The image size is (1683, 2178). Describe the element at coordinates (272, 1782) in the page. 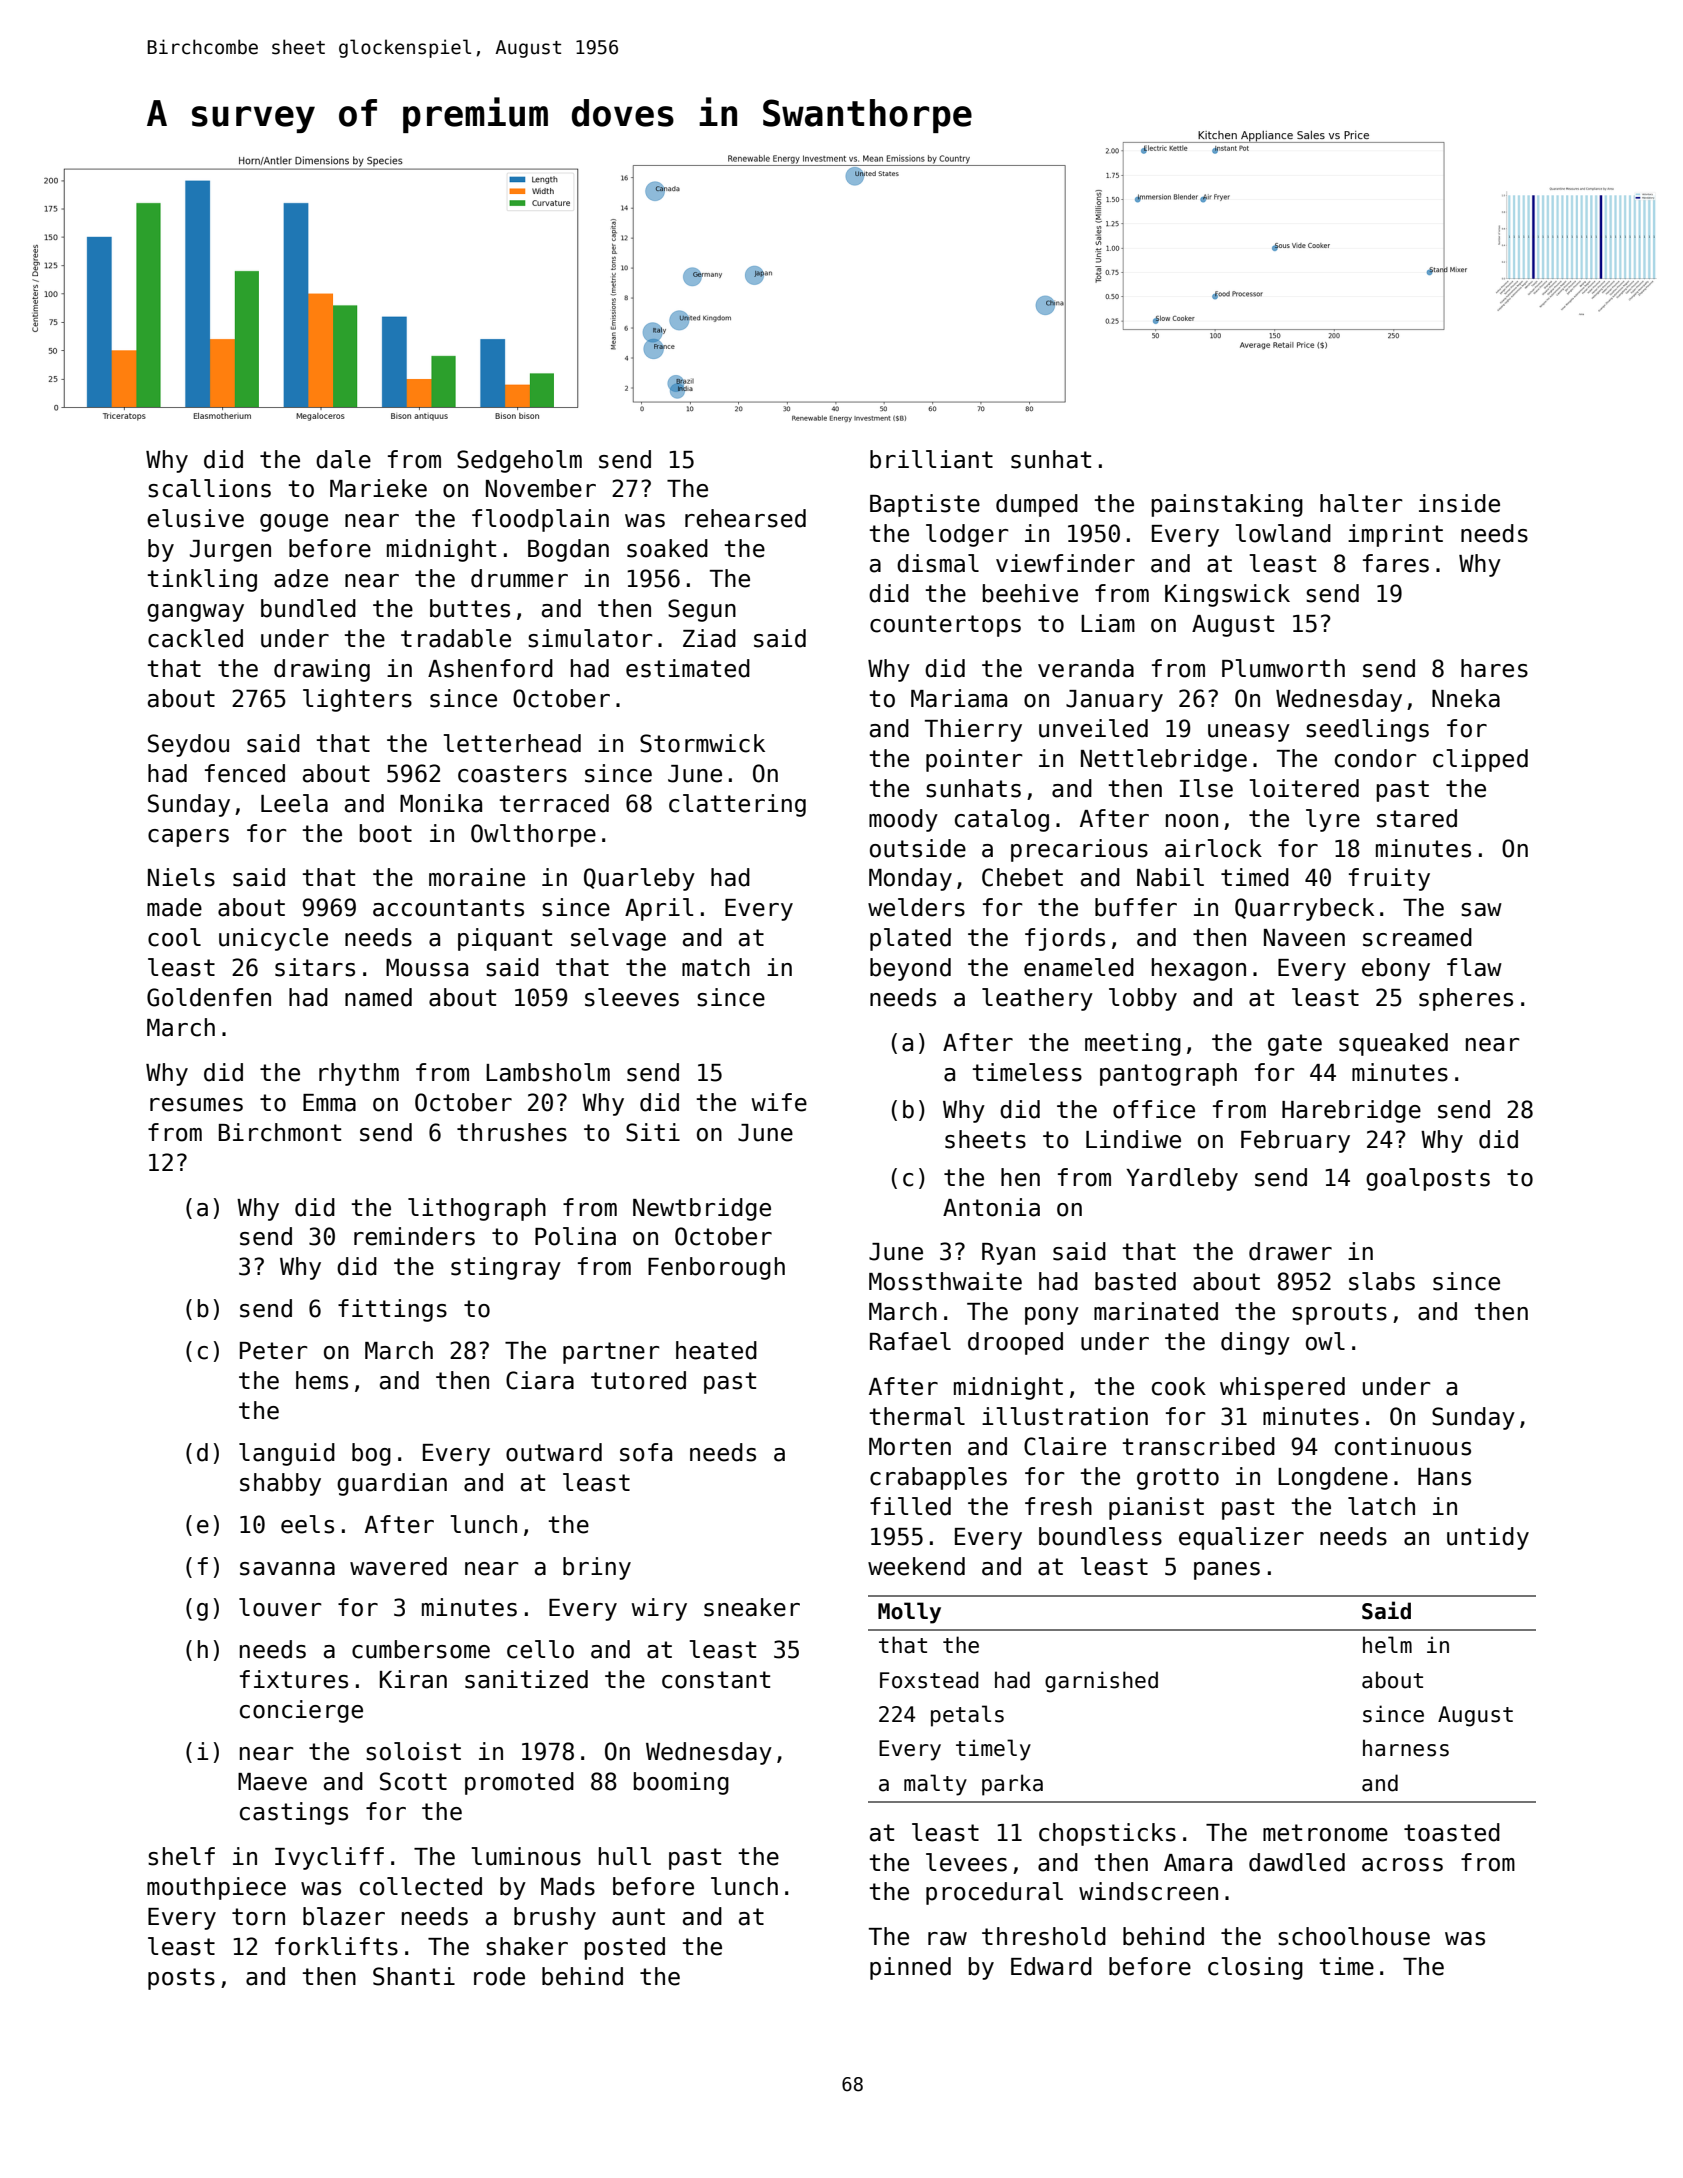

I see `Maeve` at that location.
